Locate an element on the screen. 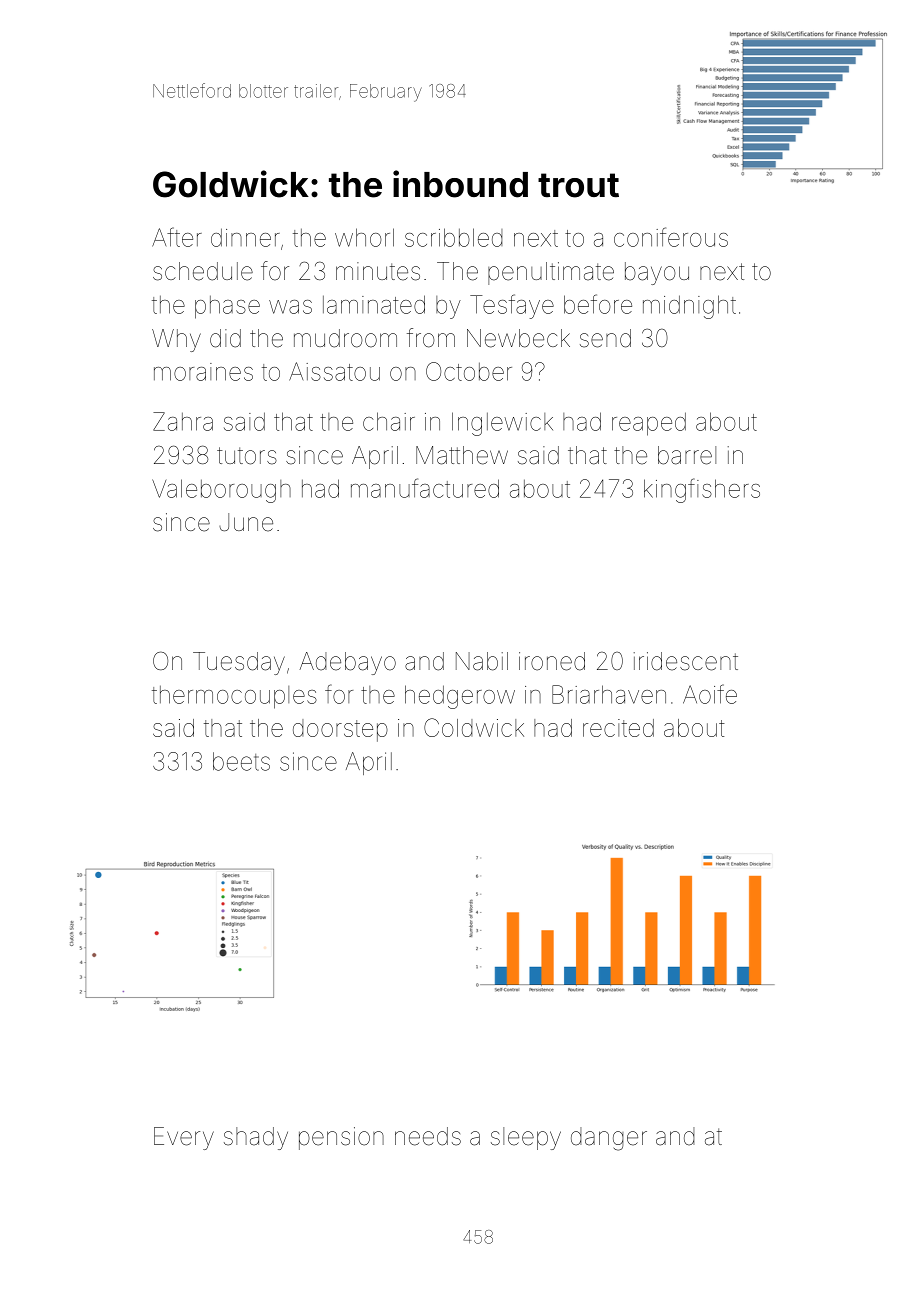 This screenshot has height=1311, width=924. barrel is located at coordinates (687, 455).
